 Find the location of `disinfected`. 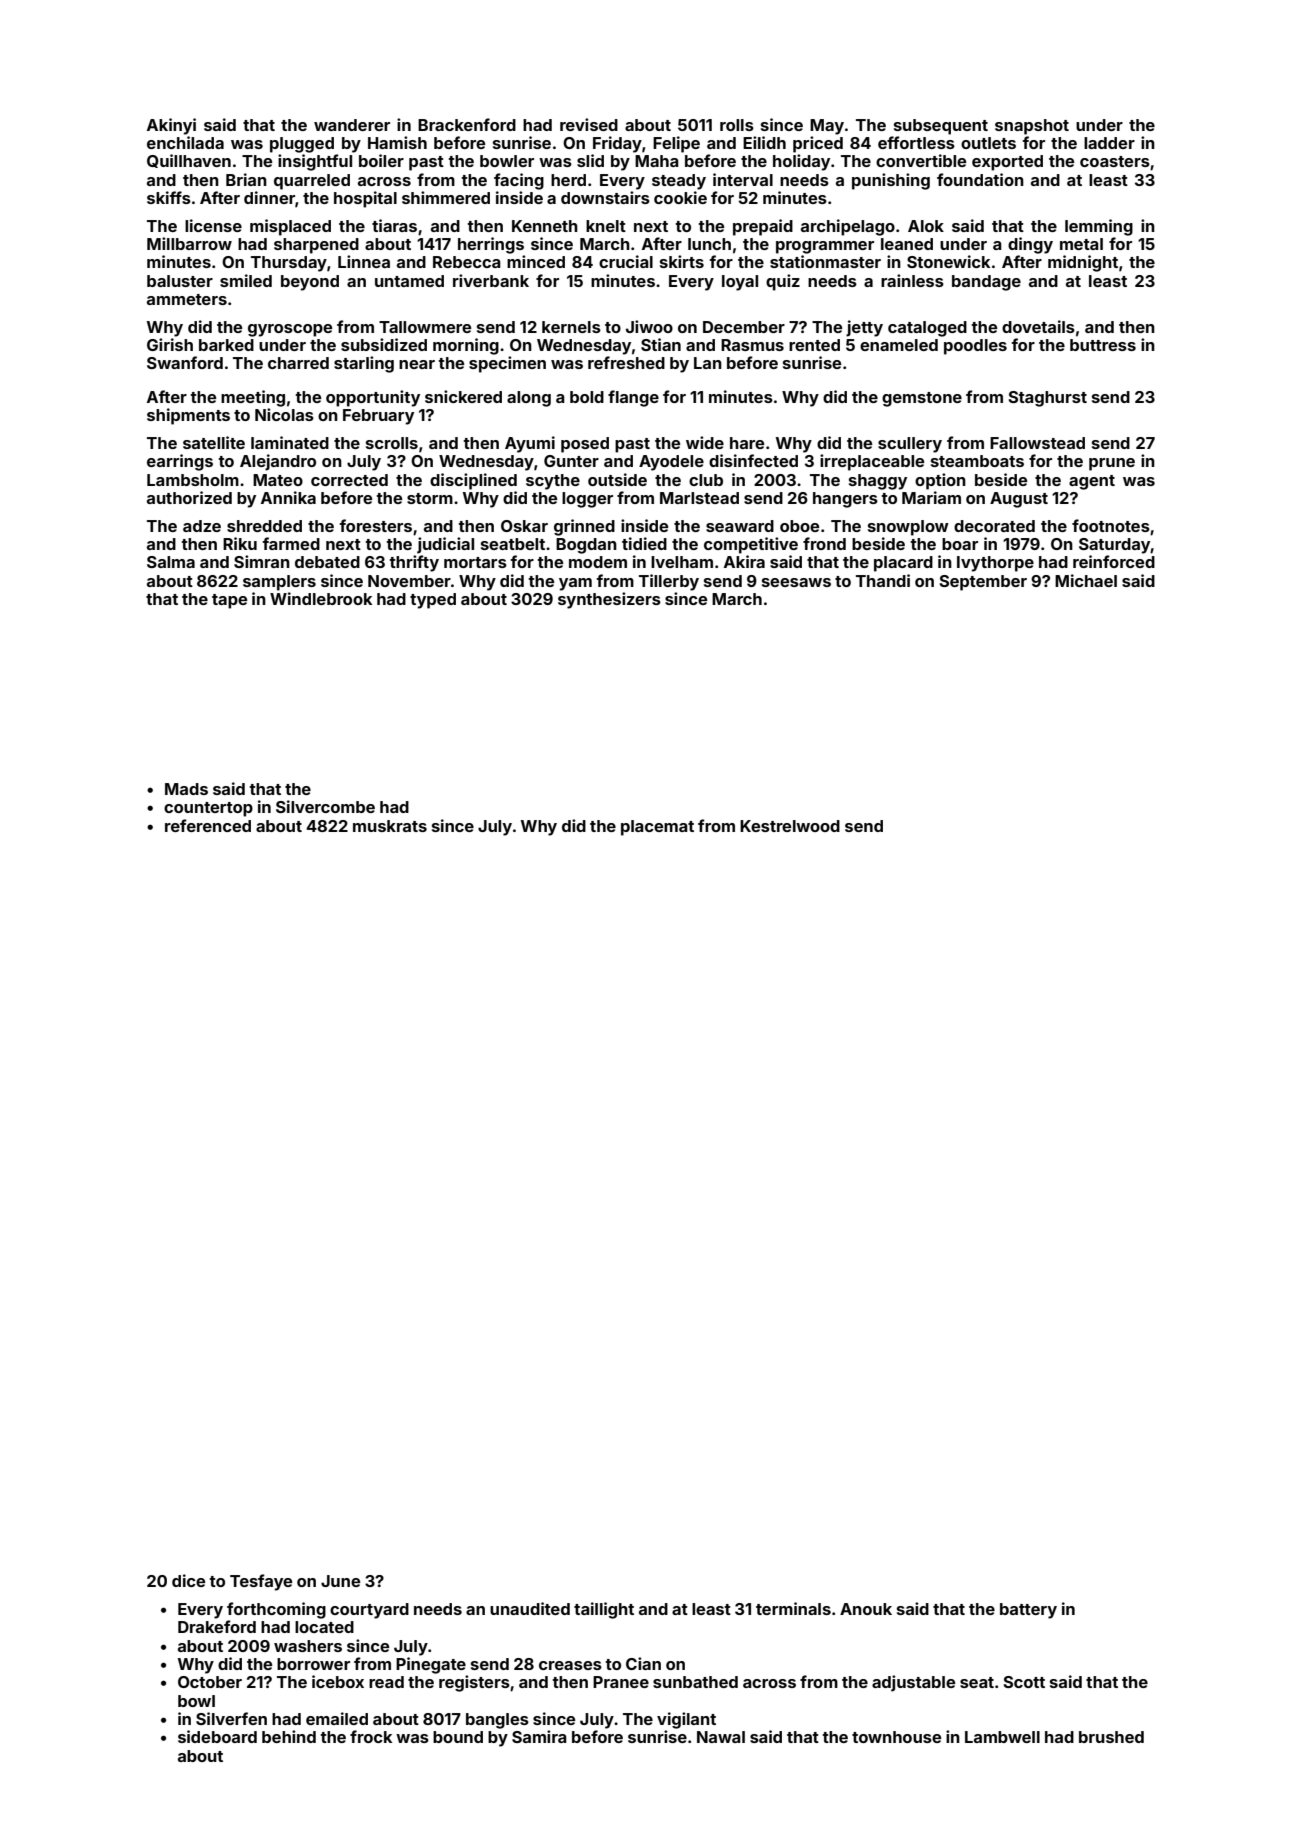

disinfected is located at coordinates (753, 460).
